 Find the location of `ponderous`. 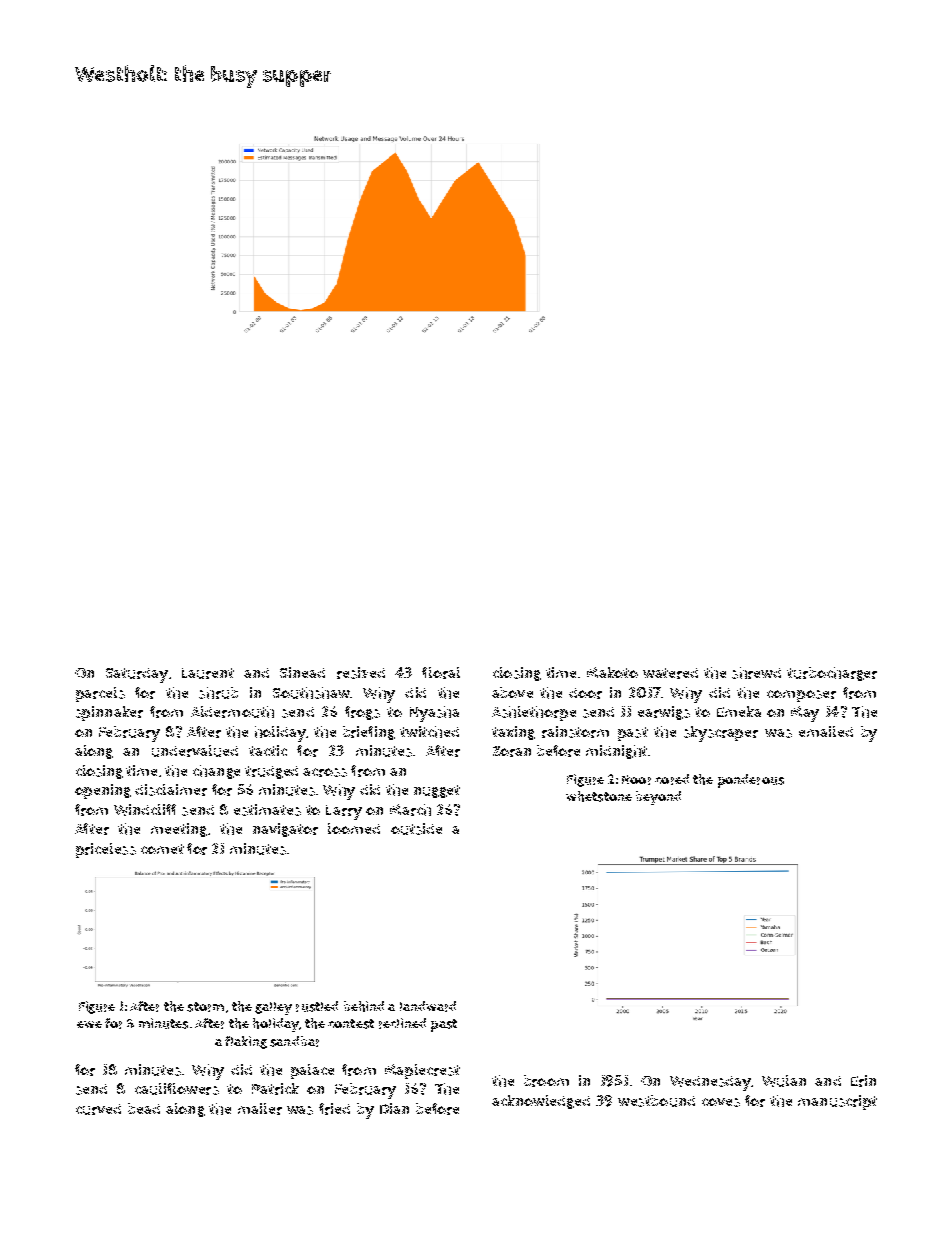

ponderous is located at coordinates (751, 781).
